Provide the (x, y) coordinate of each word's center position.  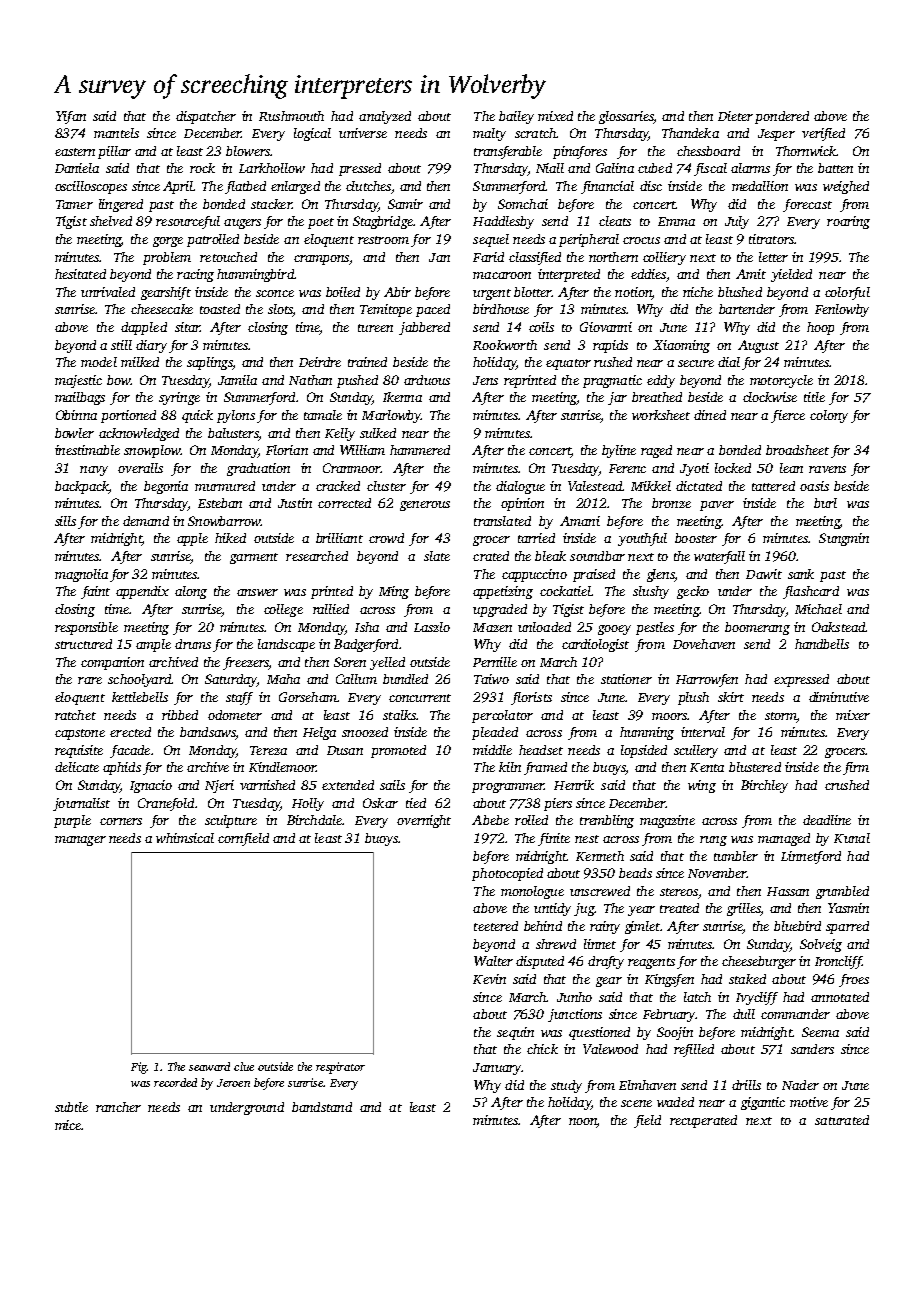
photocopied (507, 874)
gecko (693, 592)
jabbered (424, 328)
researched (317, 556)
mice (68, 1125)
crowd (386, 538)
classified (535, 258)
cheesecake (162, 309)
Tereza (268, 750)
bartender (747, 309)
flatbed (245, 187)
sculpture (231, 821)
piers (558, 804)
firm (856, 768)
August (758, 346)
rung (713, 841)
